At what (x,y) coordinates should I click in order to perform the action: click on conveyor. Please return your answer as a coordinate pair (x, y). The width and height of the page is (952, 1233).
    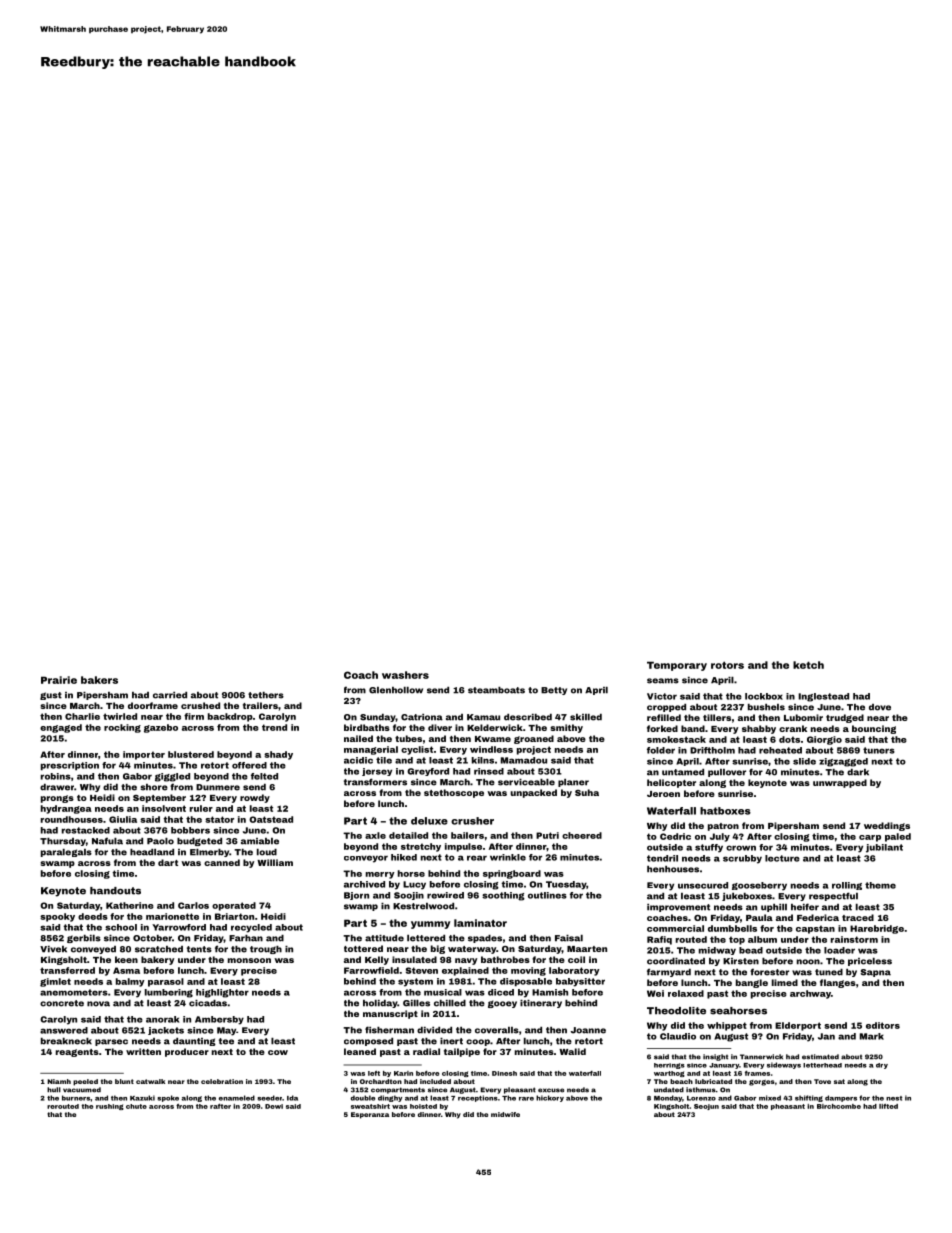
    Looking at the image, I should click on (366, 859).
